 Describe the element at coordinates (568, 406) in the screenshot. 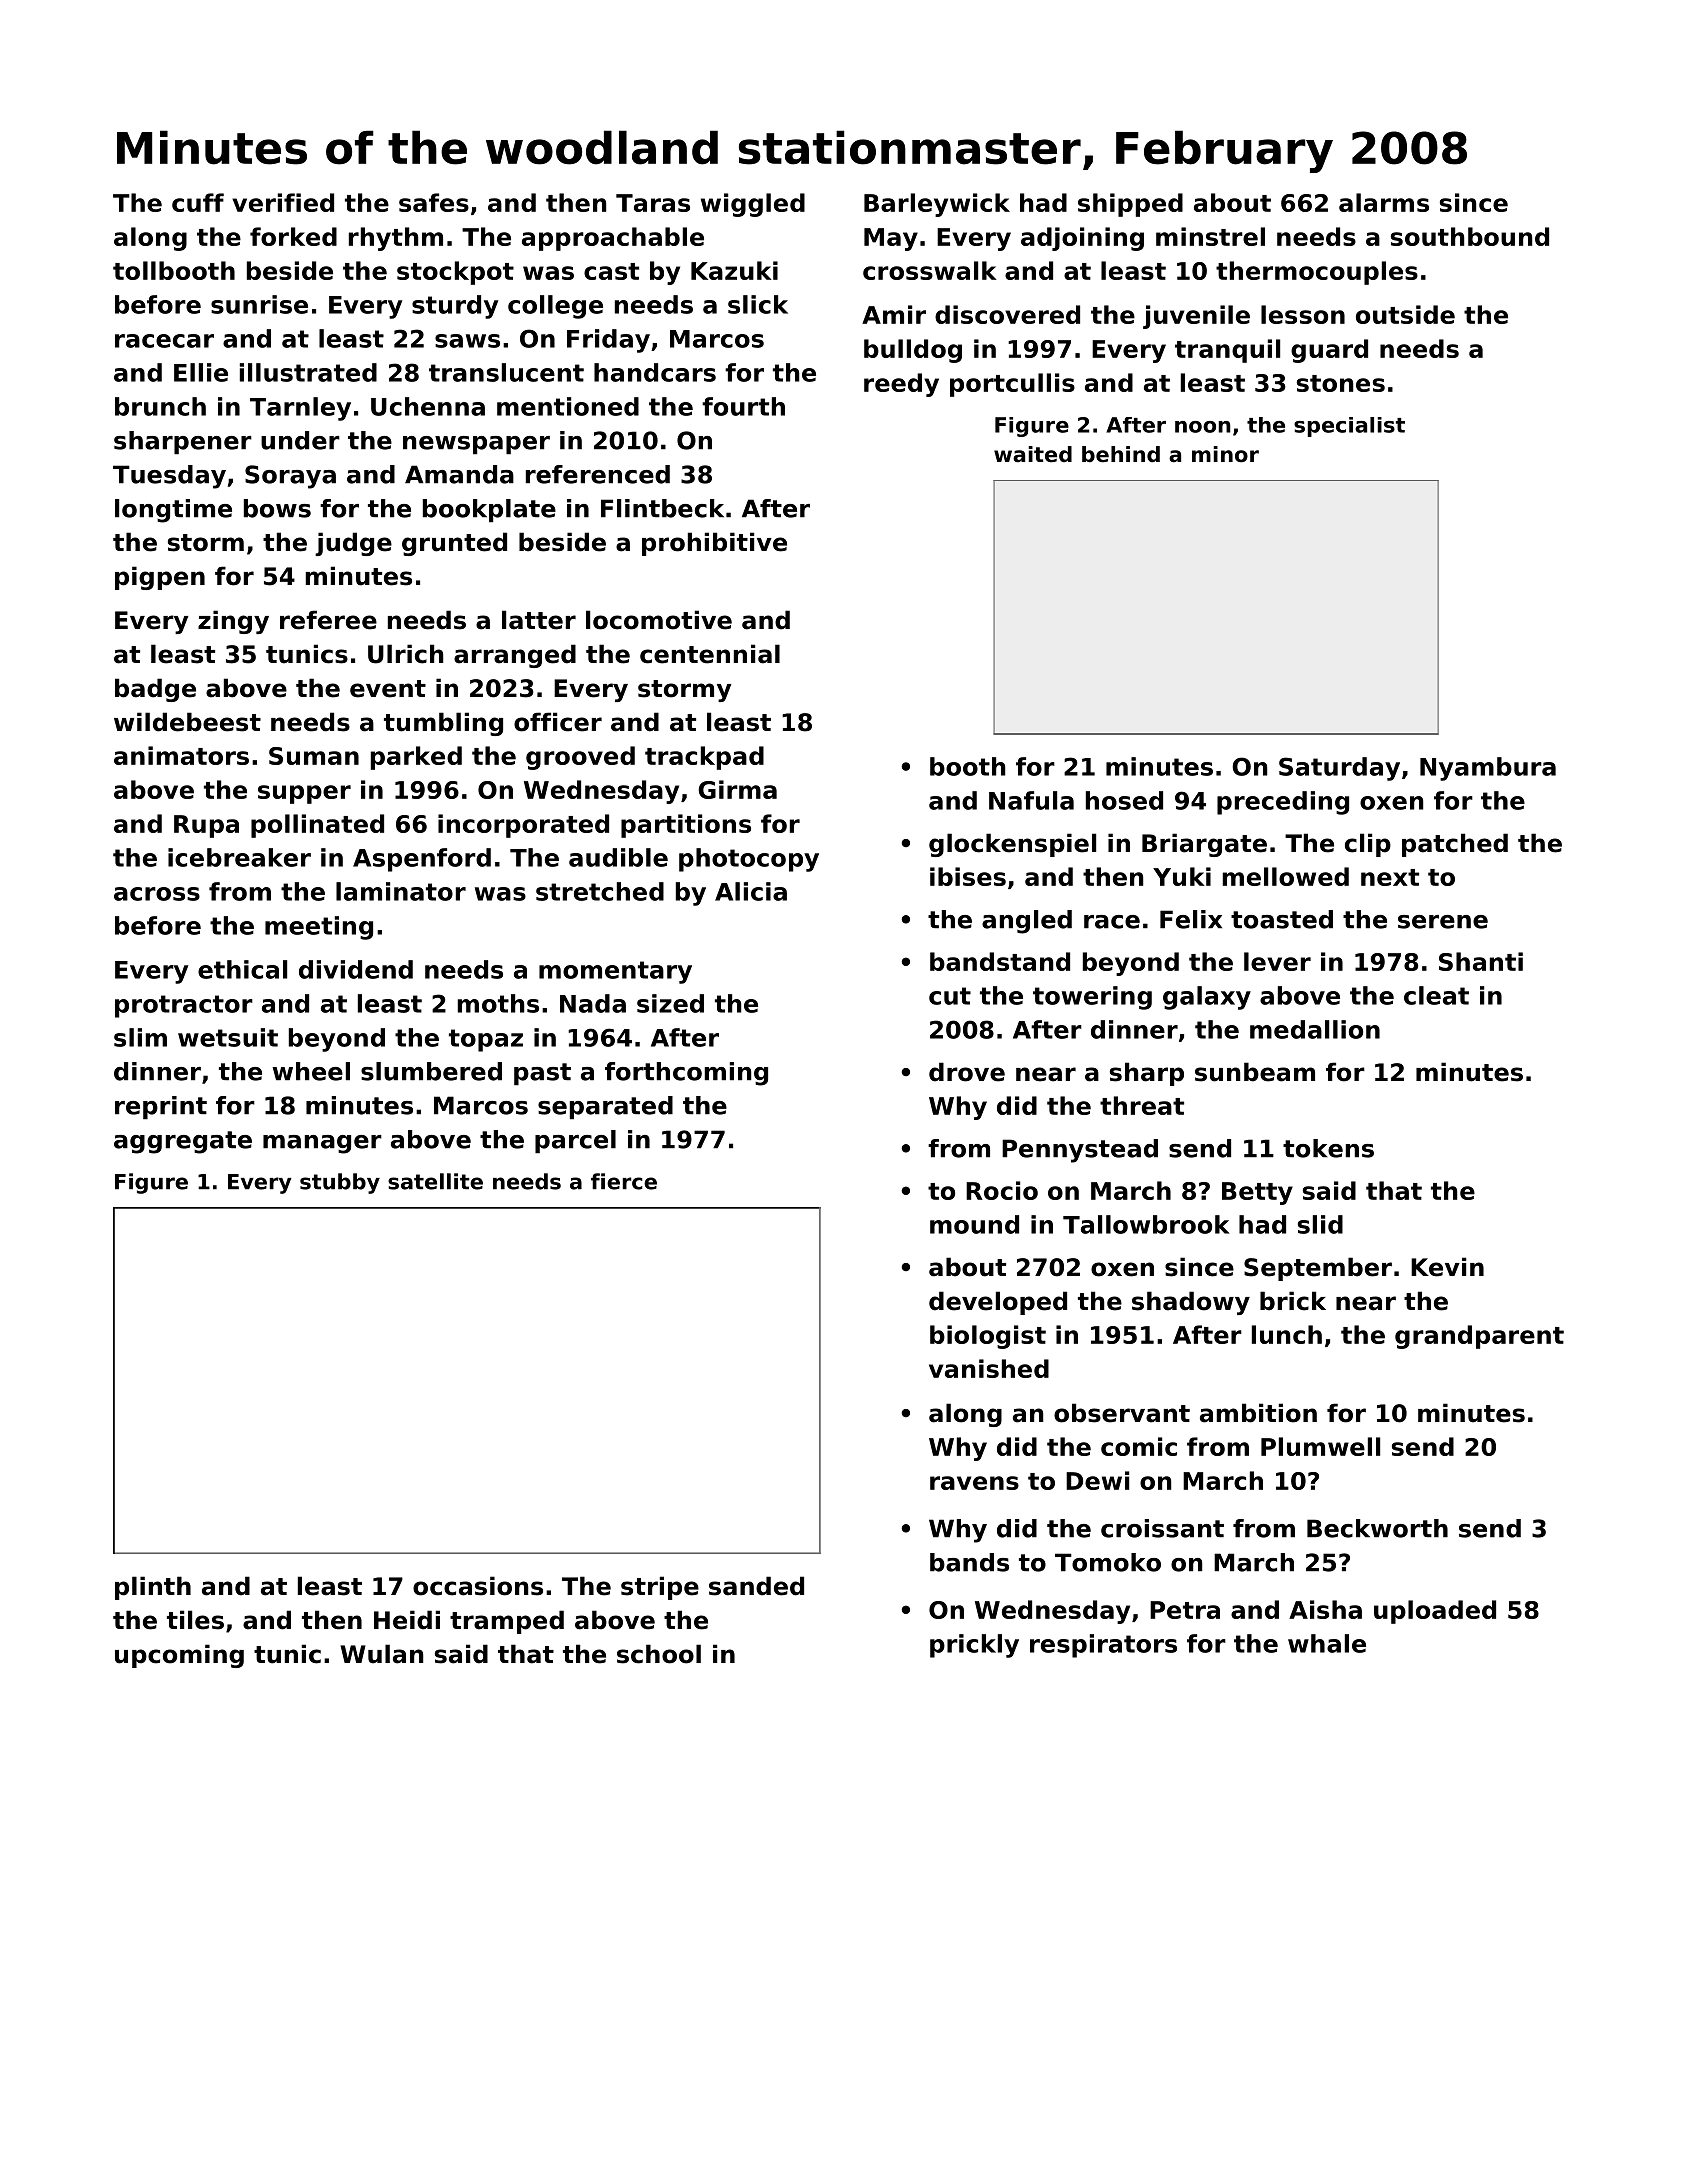

I see `mentioned` at that location.
